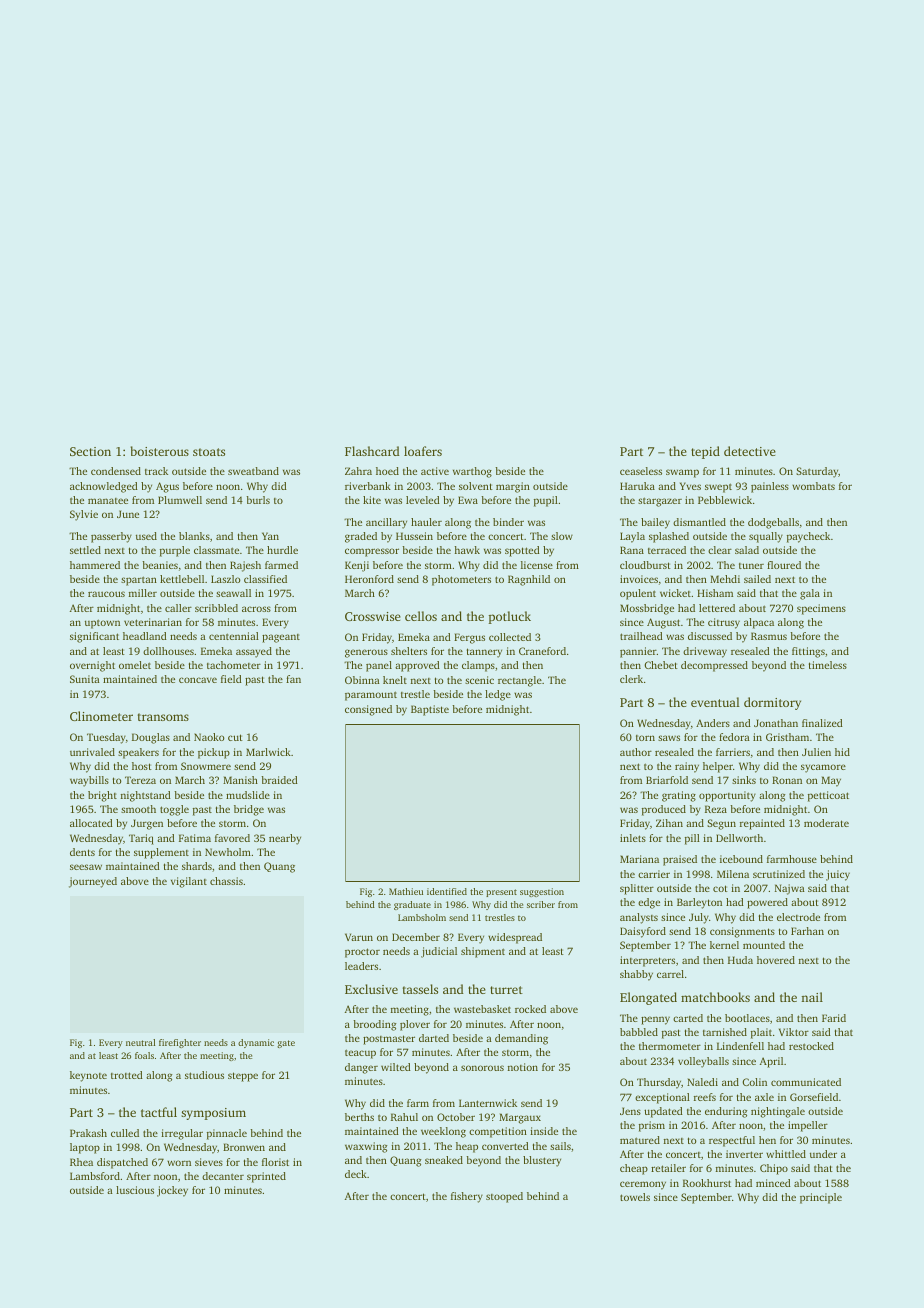 Image resolution: width=924 pixels, height=1308 pixels. I want to click on impeller, so click(808, 1126).
